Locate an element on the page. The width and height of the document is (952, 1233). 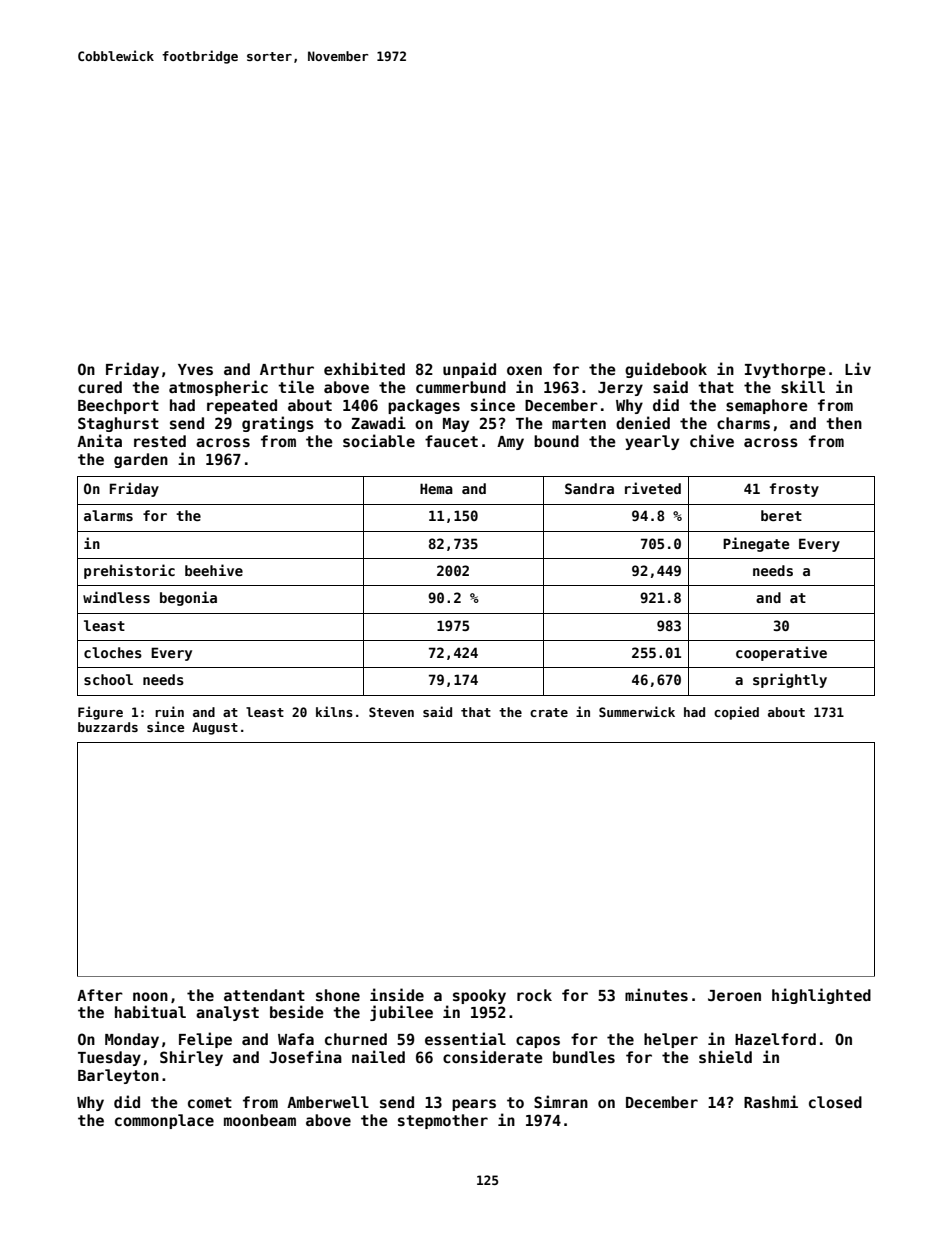
After is located at coordinates (100, 995).
